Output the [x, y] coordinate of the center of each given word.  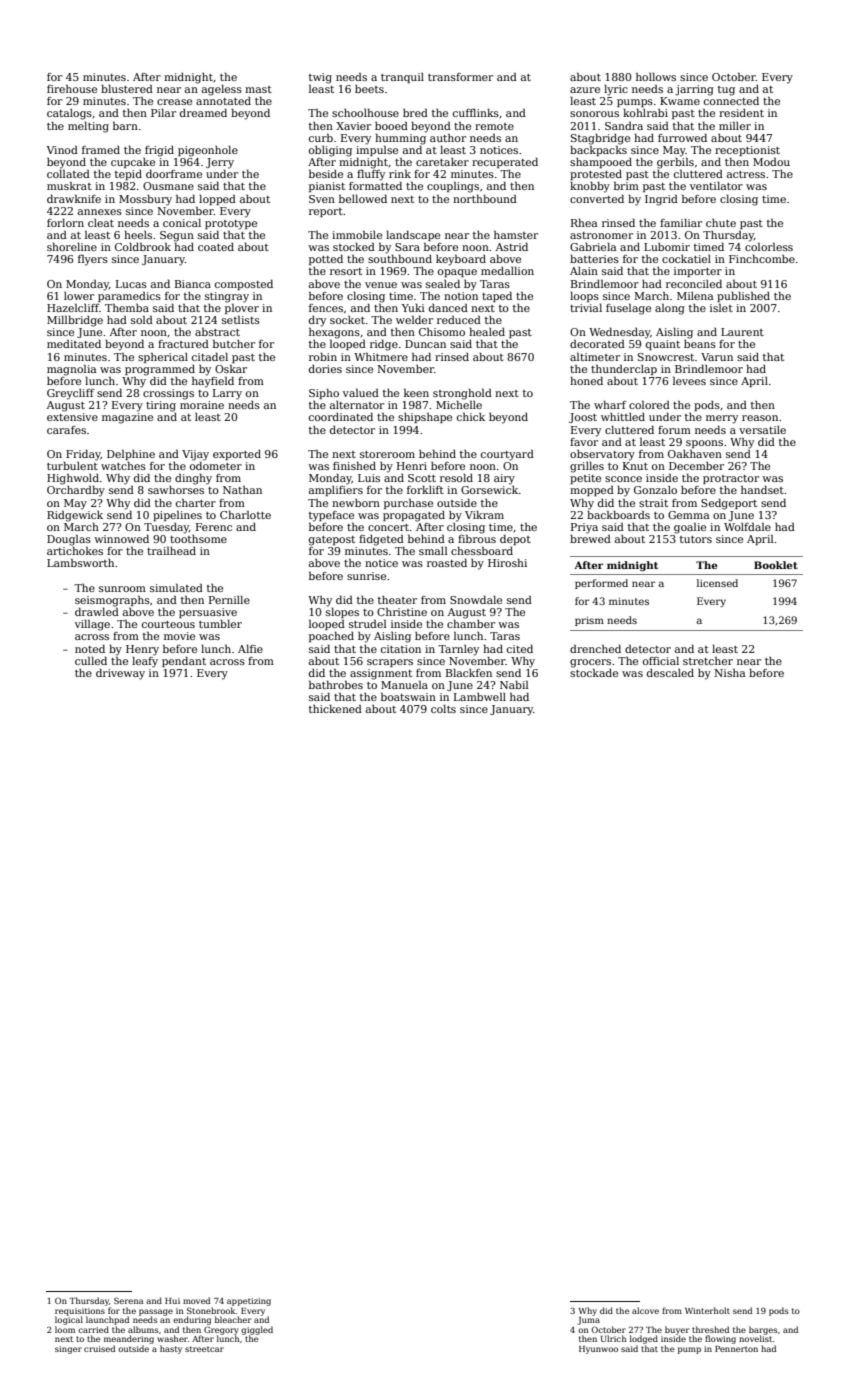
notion [461, 296]
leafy [145, 662]
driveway [120, 674]
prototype [231, 225]
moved [196, 1300]
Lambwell [480, 696]
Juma [589, 1321]
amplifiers [336, 491]
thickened [335, 708]
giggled [257, 1330]
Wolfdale [747, 526]
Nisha [730, 672]
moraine [202, 405]
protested [596, 175]
